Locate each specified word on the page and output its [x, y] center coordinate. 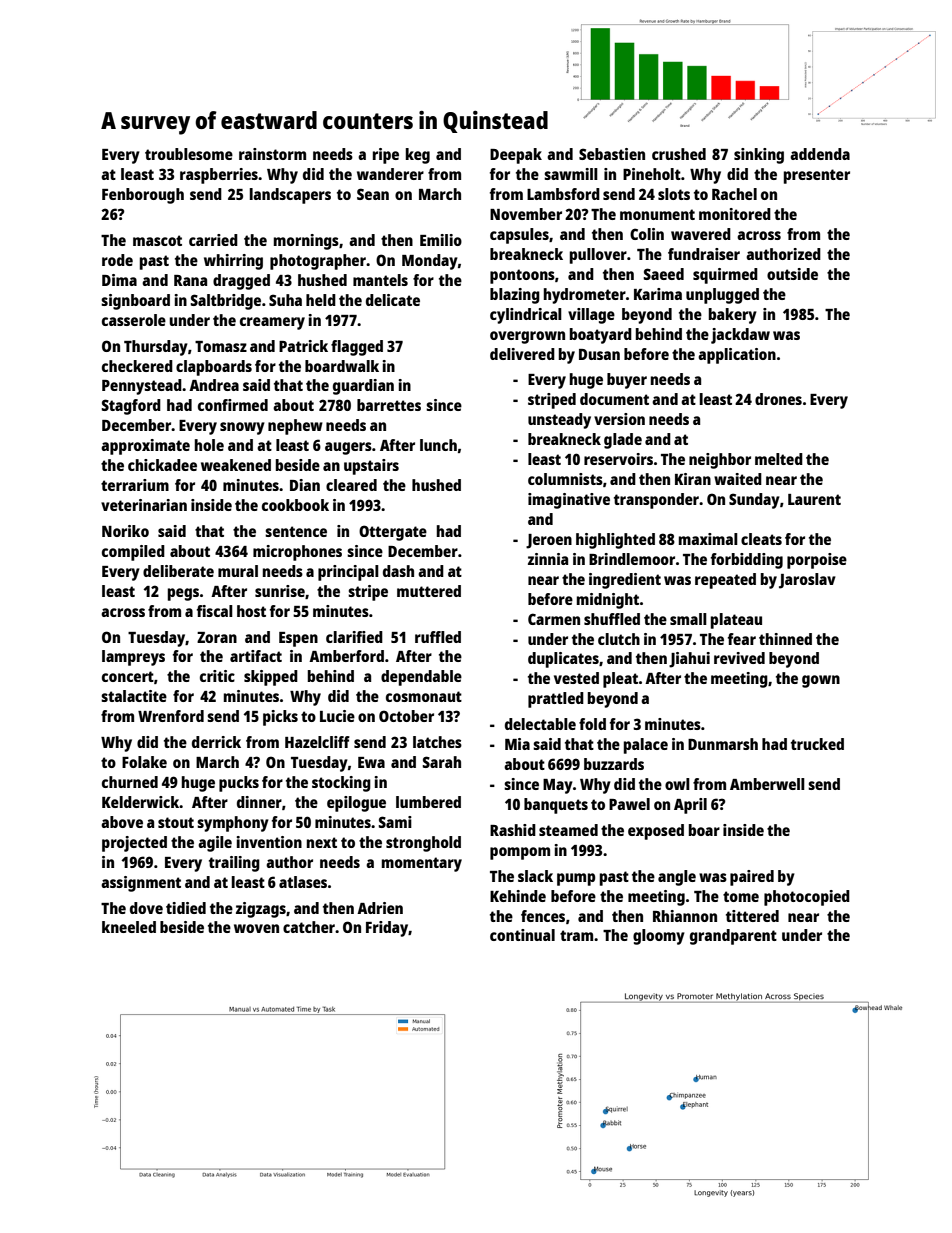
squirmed [725, 276]
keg [418, 156]
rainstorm [272, 154]
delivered [522, 354]
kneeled [129, 927]
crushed [679, 154]
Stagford [131, 407]
